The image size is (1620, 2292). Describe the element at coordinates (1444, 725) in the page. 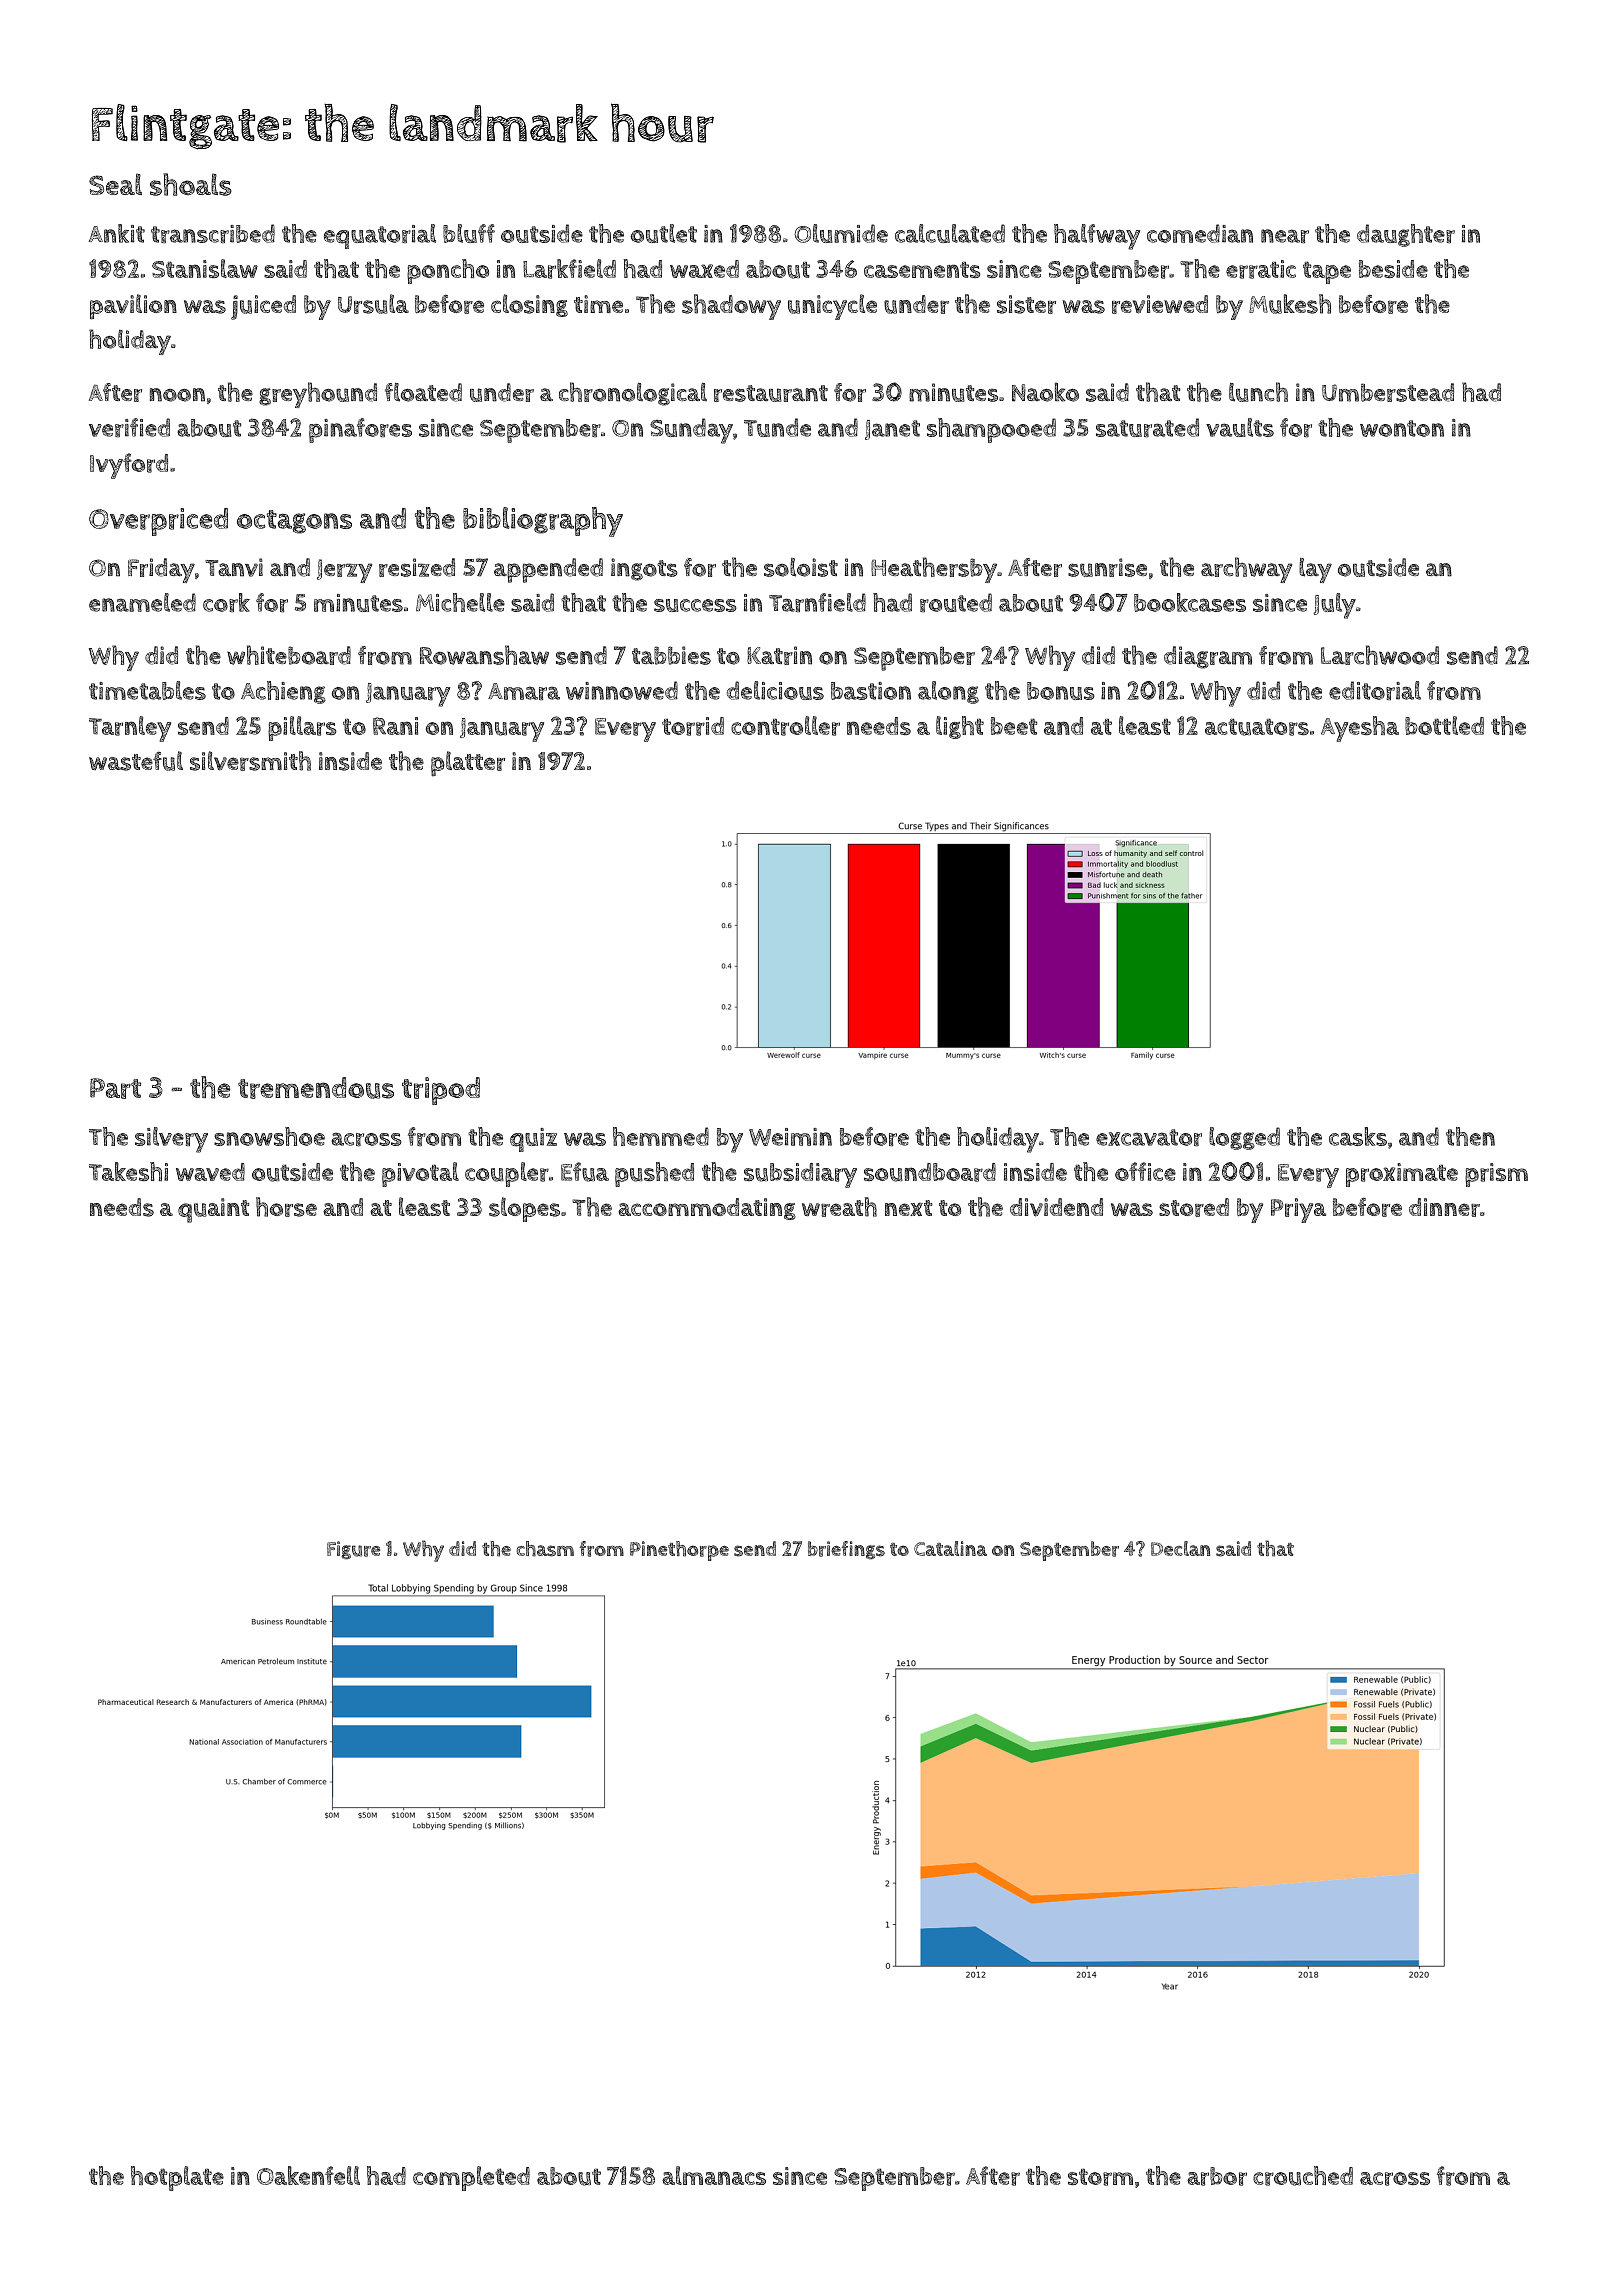

I see `bottled` at that location.
